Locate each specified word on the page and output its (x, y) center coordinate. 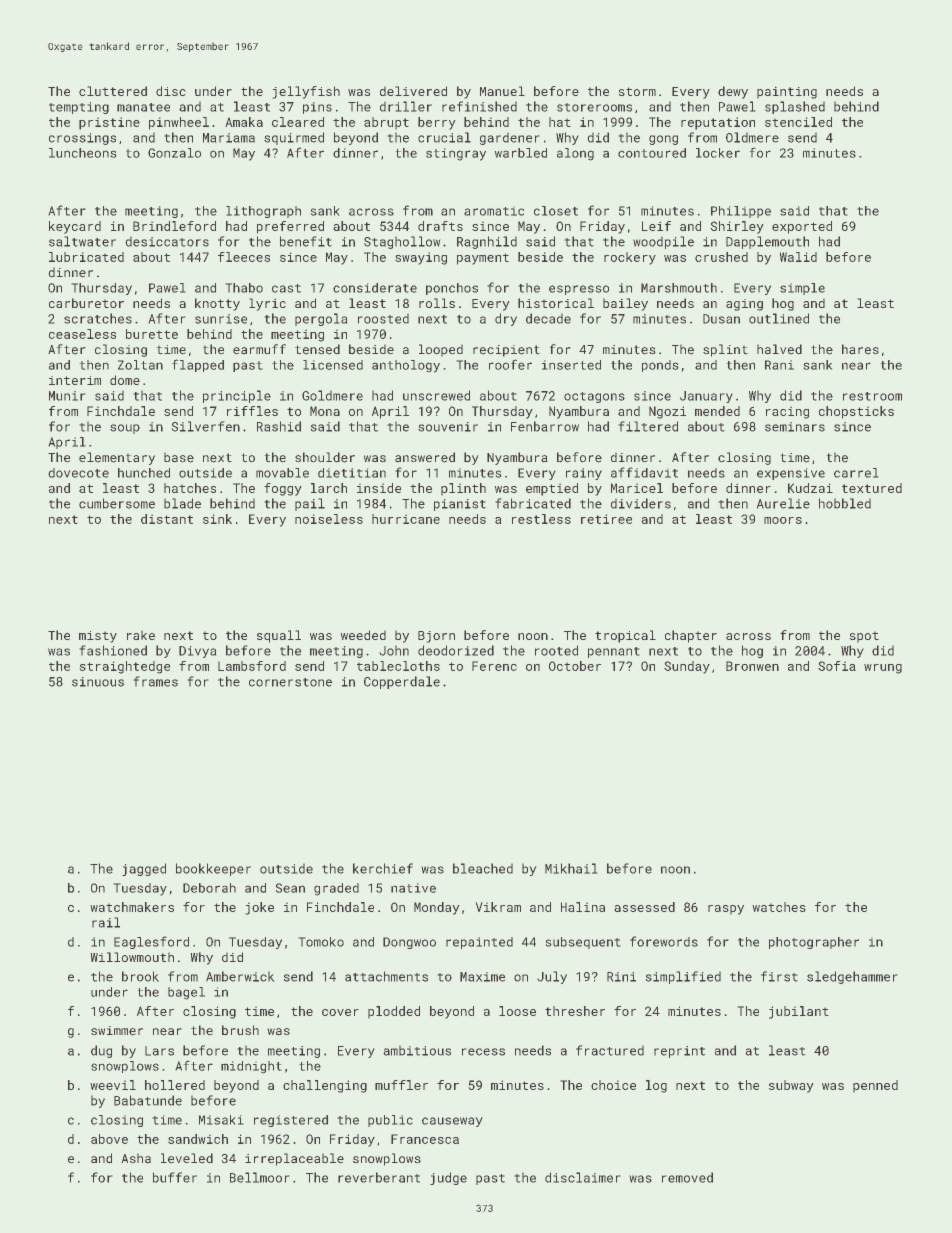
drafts (440, 226)
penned (875, 1086)
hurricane (406, 519)
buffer (175, 1177)
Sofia (837, 666)
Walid (798, 257)
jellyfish (306, 92)
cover (340, 1012)
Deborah (209, 888)
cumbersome (117, 503)
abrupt (386, 123)
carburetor (86, 303)
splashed (795, 107)
